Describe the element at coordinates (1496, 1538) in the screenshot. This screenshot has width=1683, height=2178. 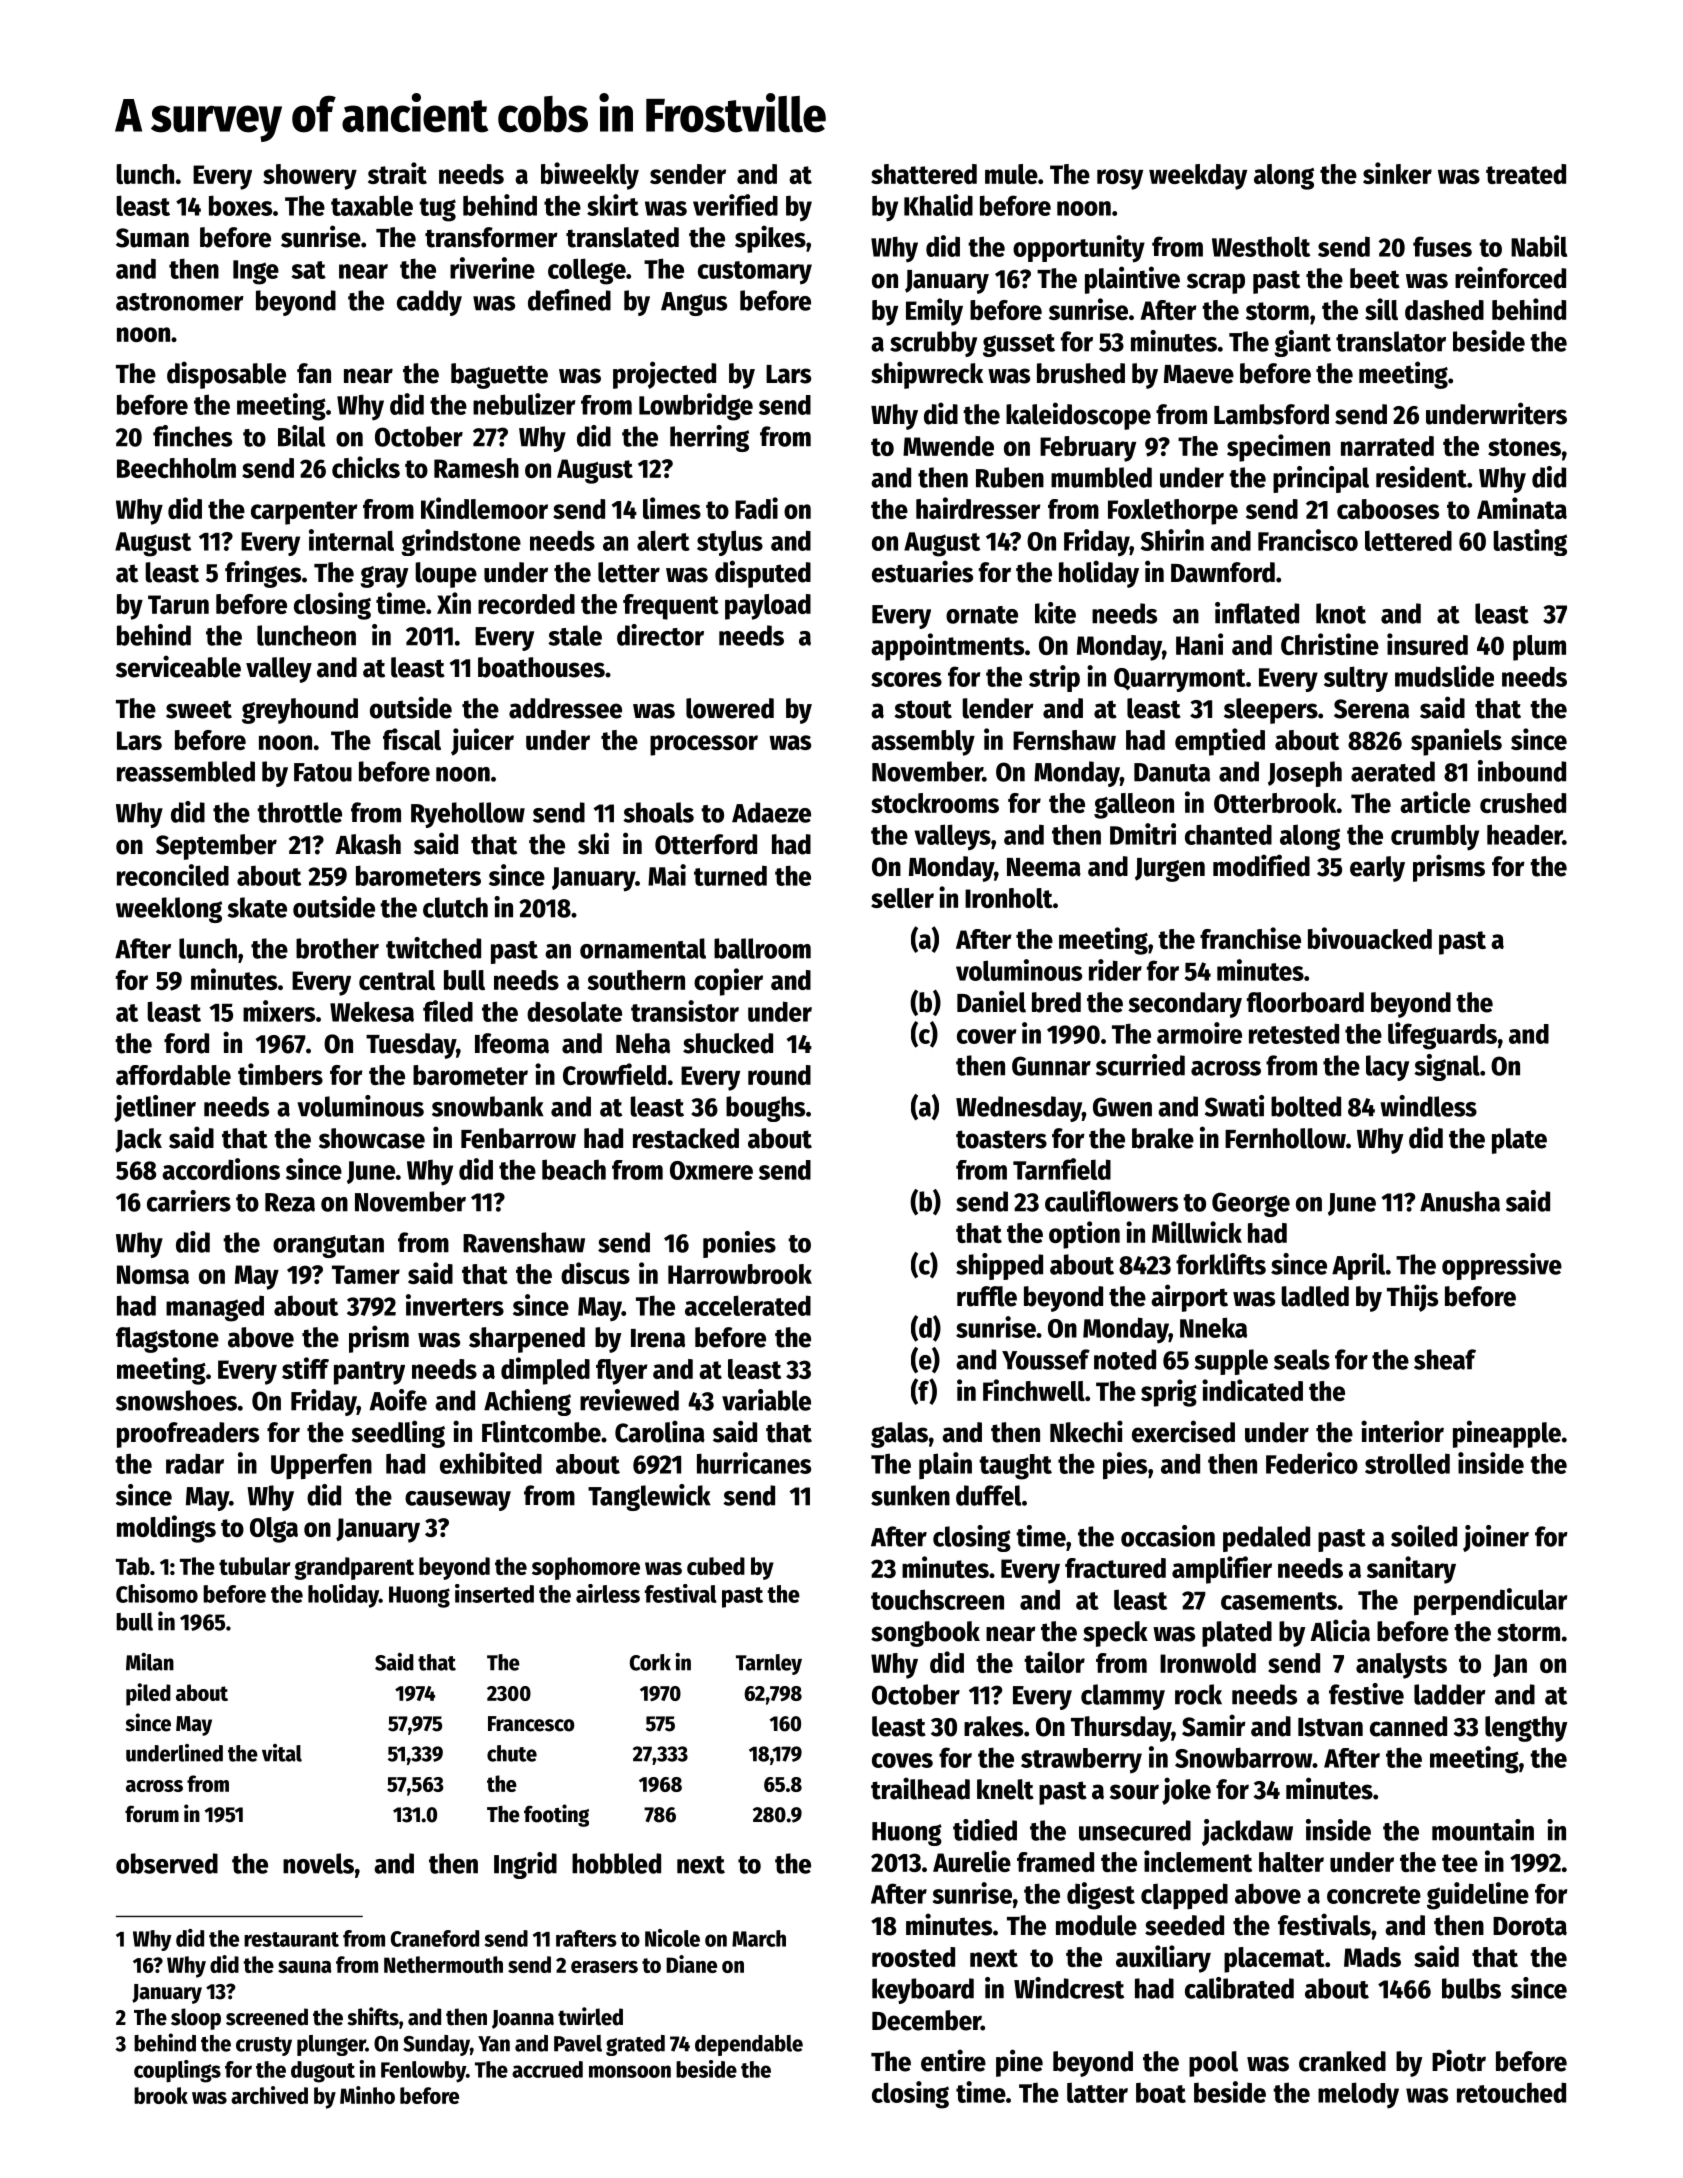
I see `joiner` at that location.
